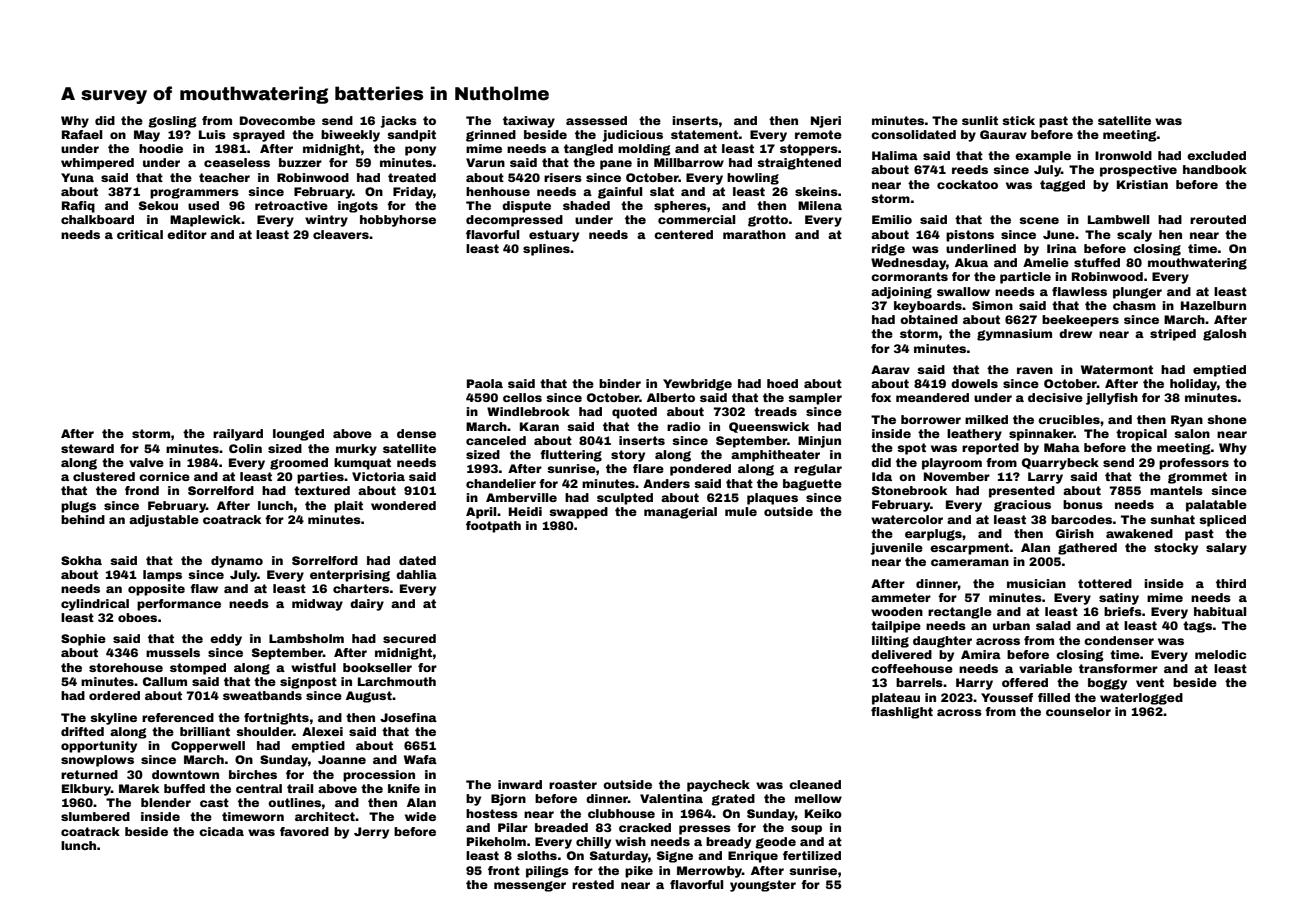  I want to click on slumbered, so click(95, 816).
